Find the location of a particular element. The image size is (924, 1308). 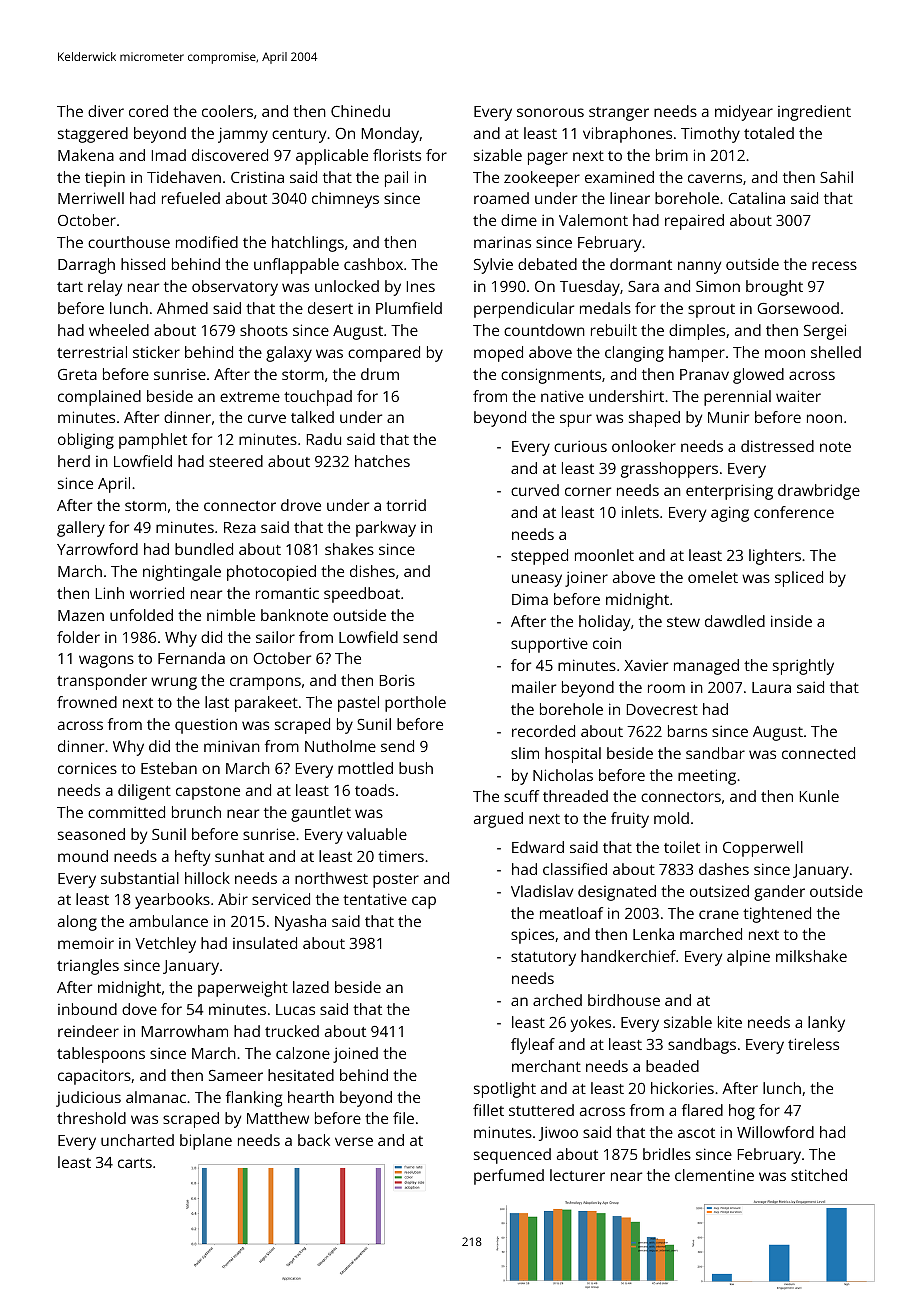

question is located at coordinates (206, 726).
